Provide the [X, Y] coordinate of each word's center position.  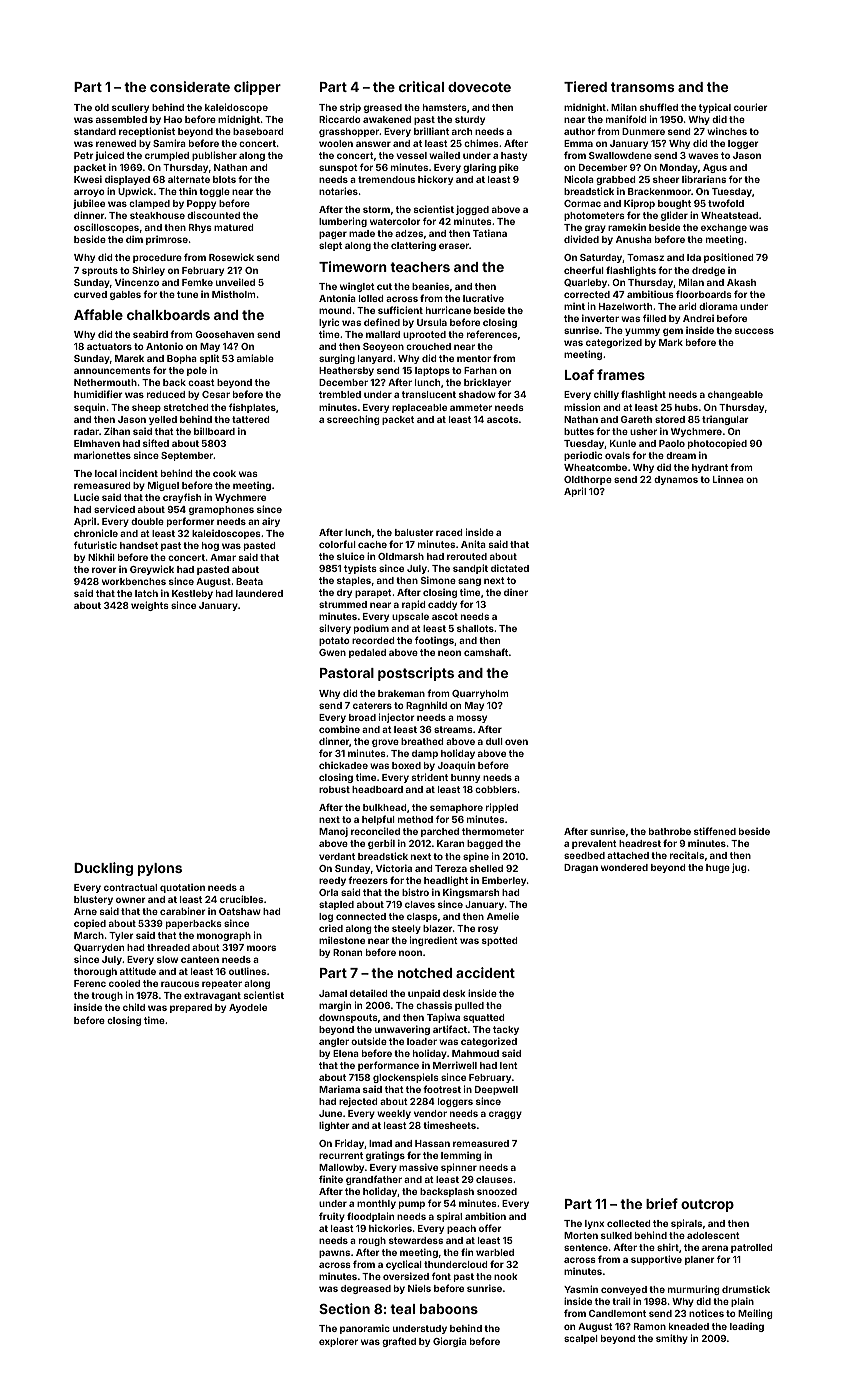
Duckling [103, 869]
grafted [399, 1342]
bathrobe [670, 831]
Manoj [333, 832]
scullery [130, 108]
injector [397, 718]
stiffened [715, 831]
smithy [672, 1339]
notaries [338, 191]
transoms [642, 87]
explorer [338, 1342]
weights [150, 606]
